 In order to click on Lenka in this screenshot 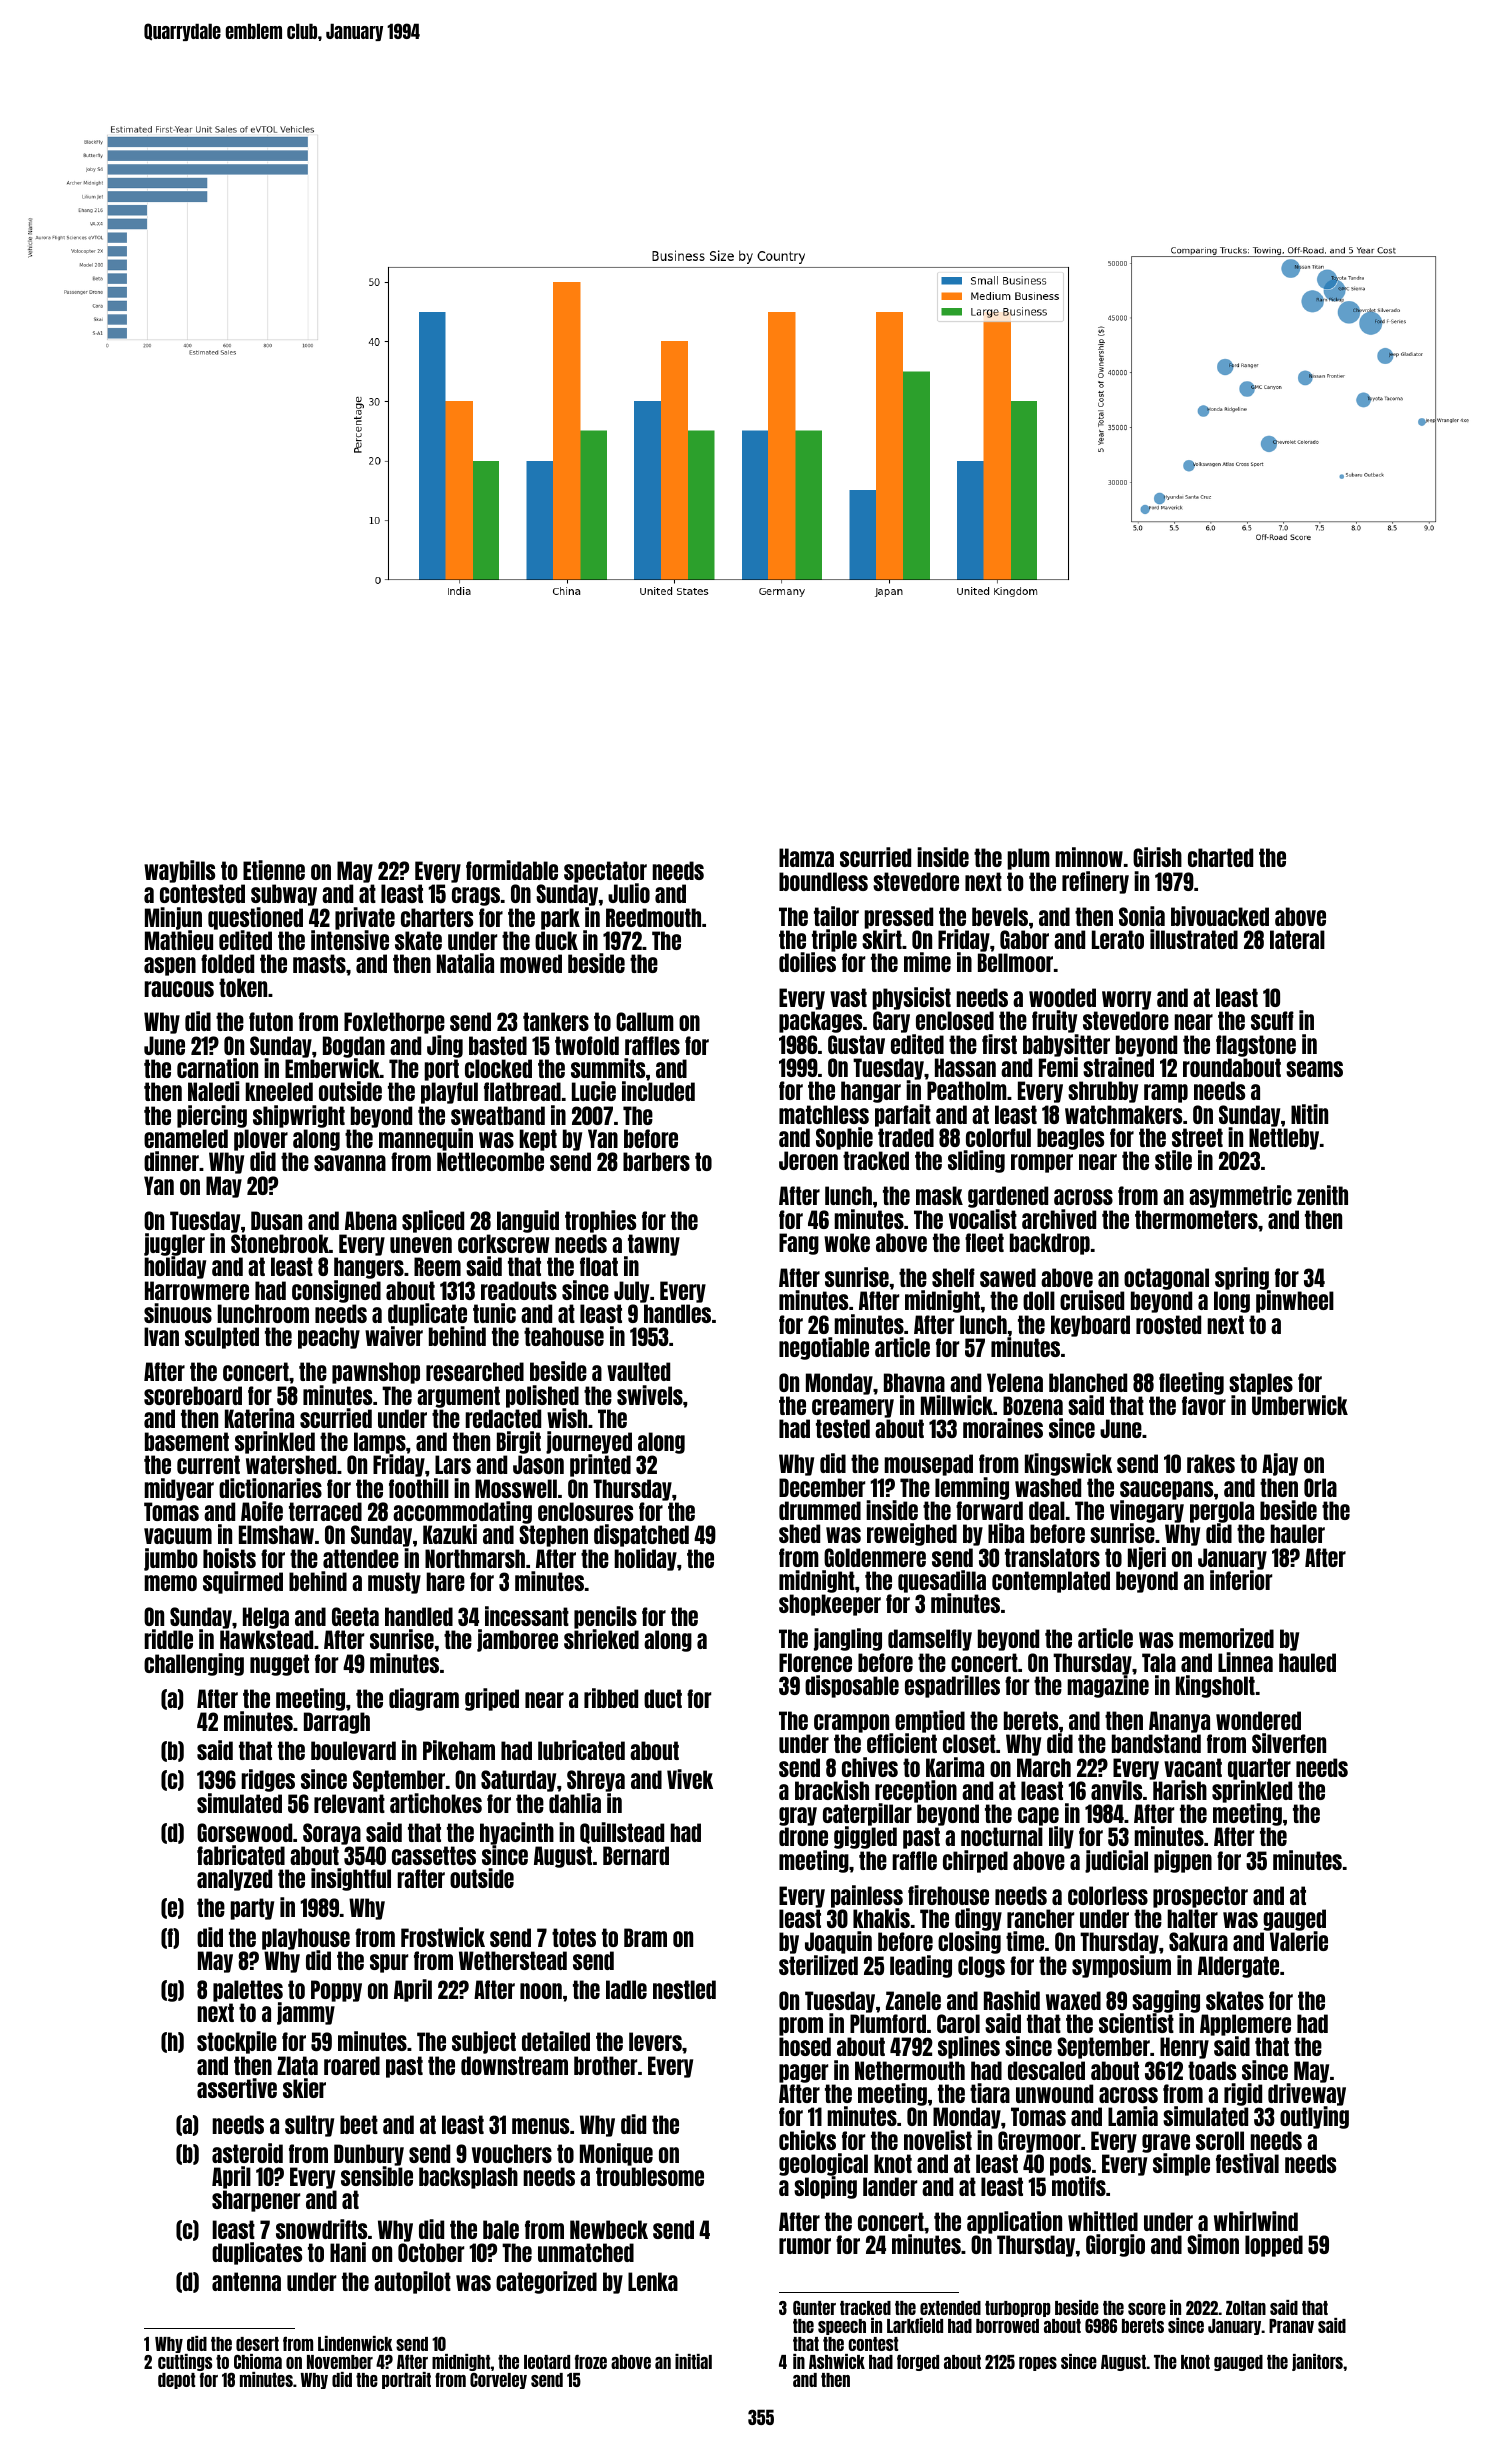, I will do `click(653, 2281)`.
